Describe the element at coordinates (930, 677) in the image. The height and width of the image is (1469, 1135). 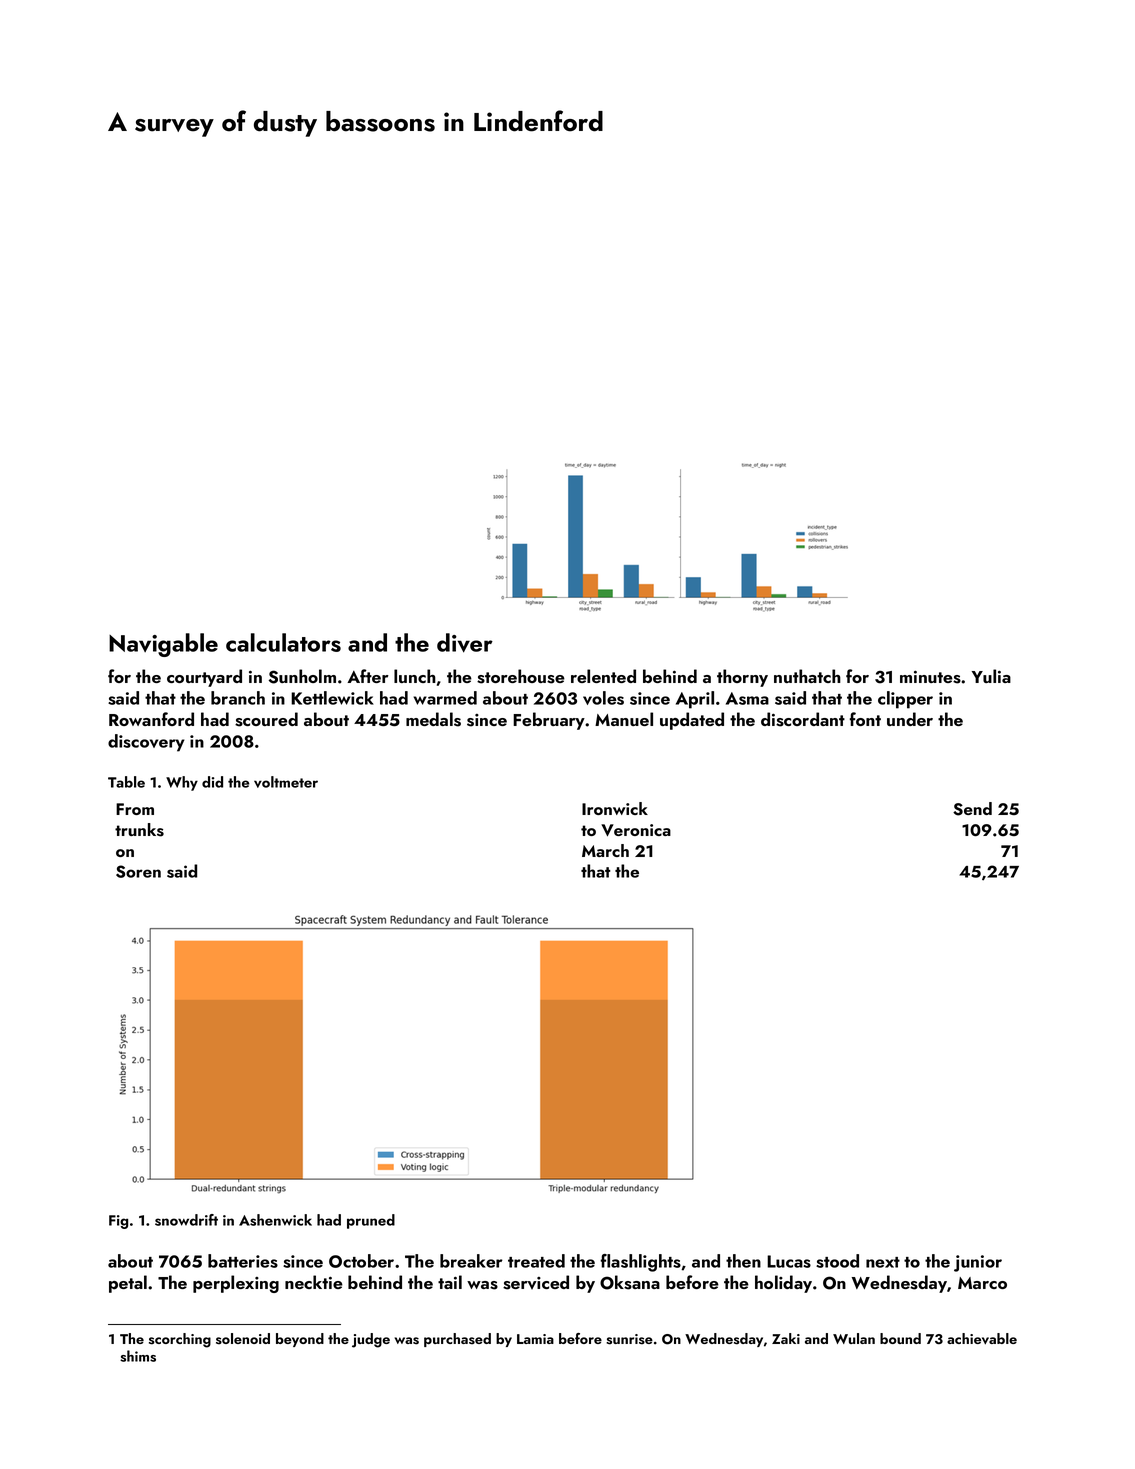
I see `minutes` at that location.
